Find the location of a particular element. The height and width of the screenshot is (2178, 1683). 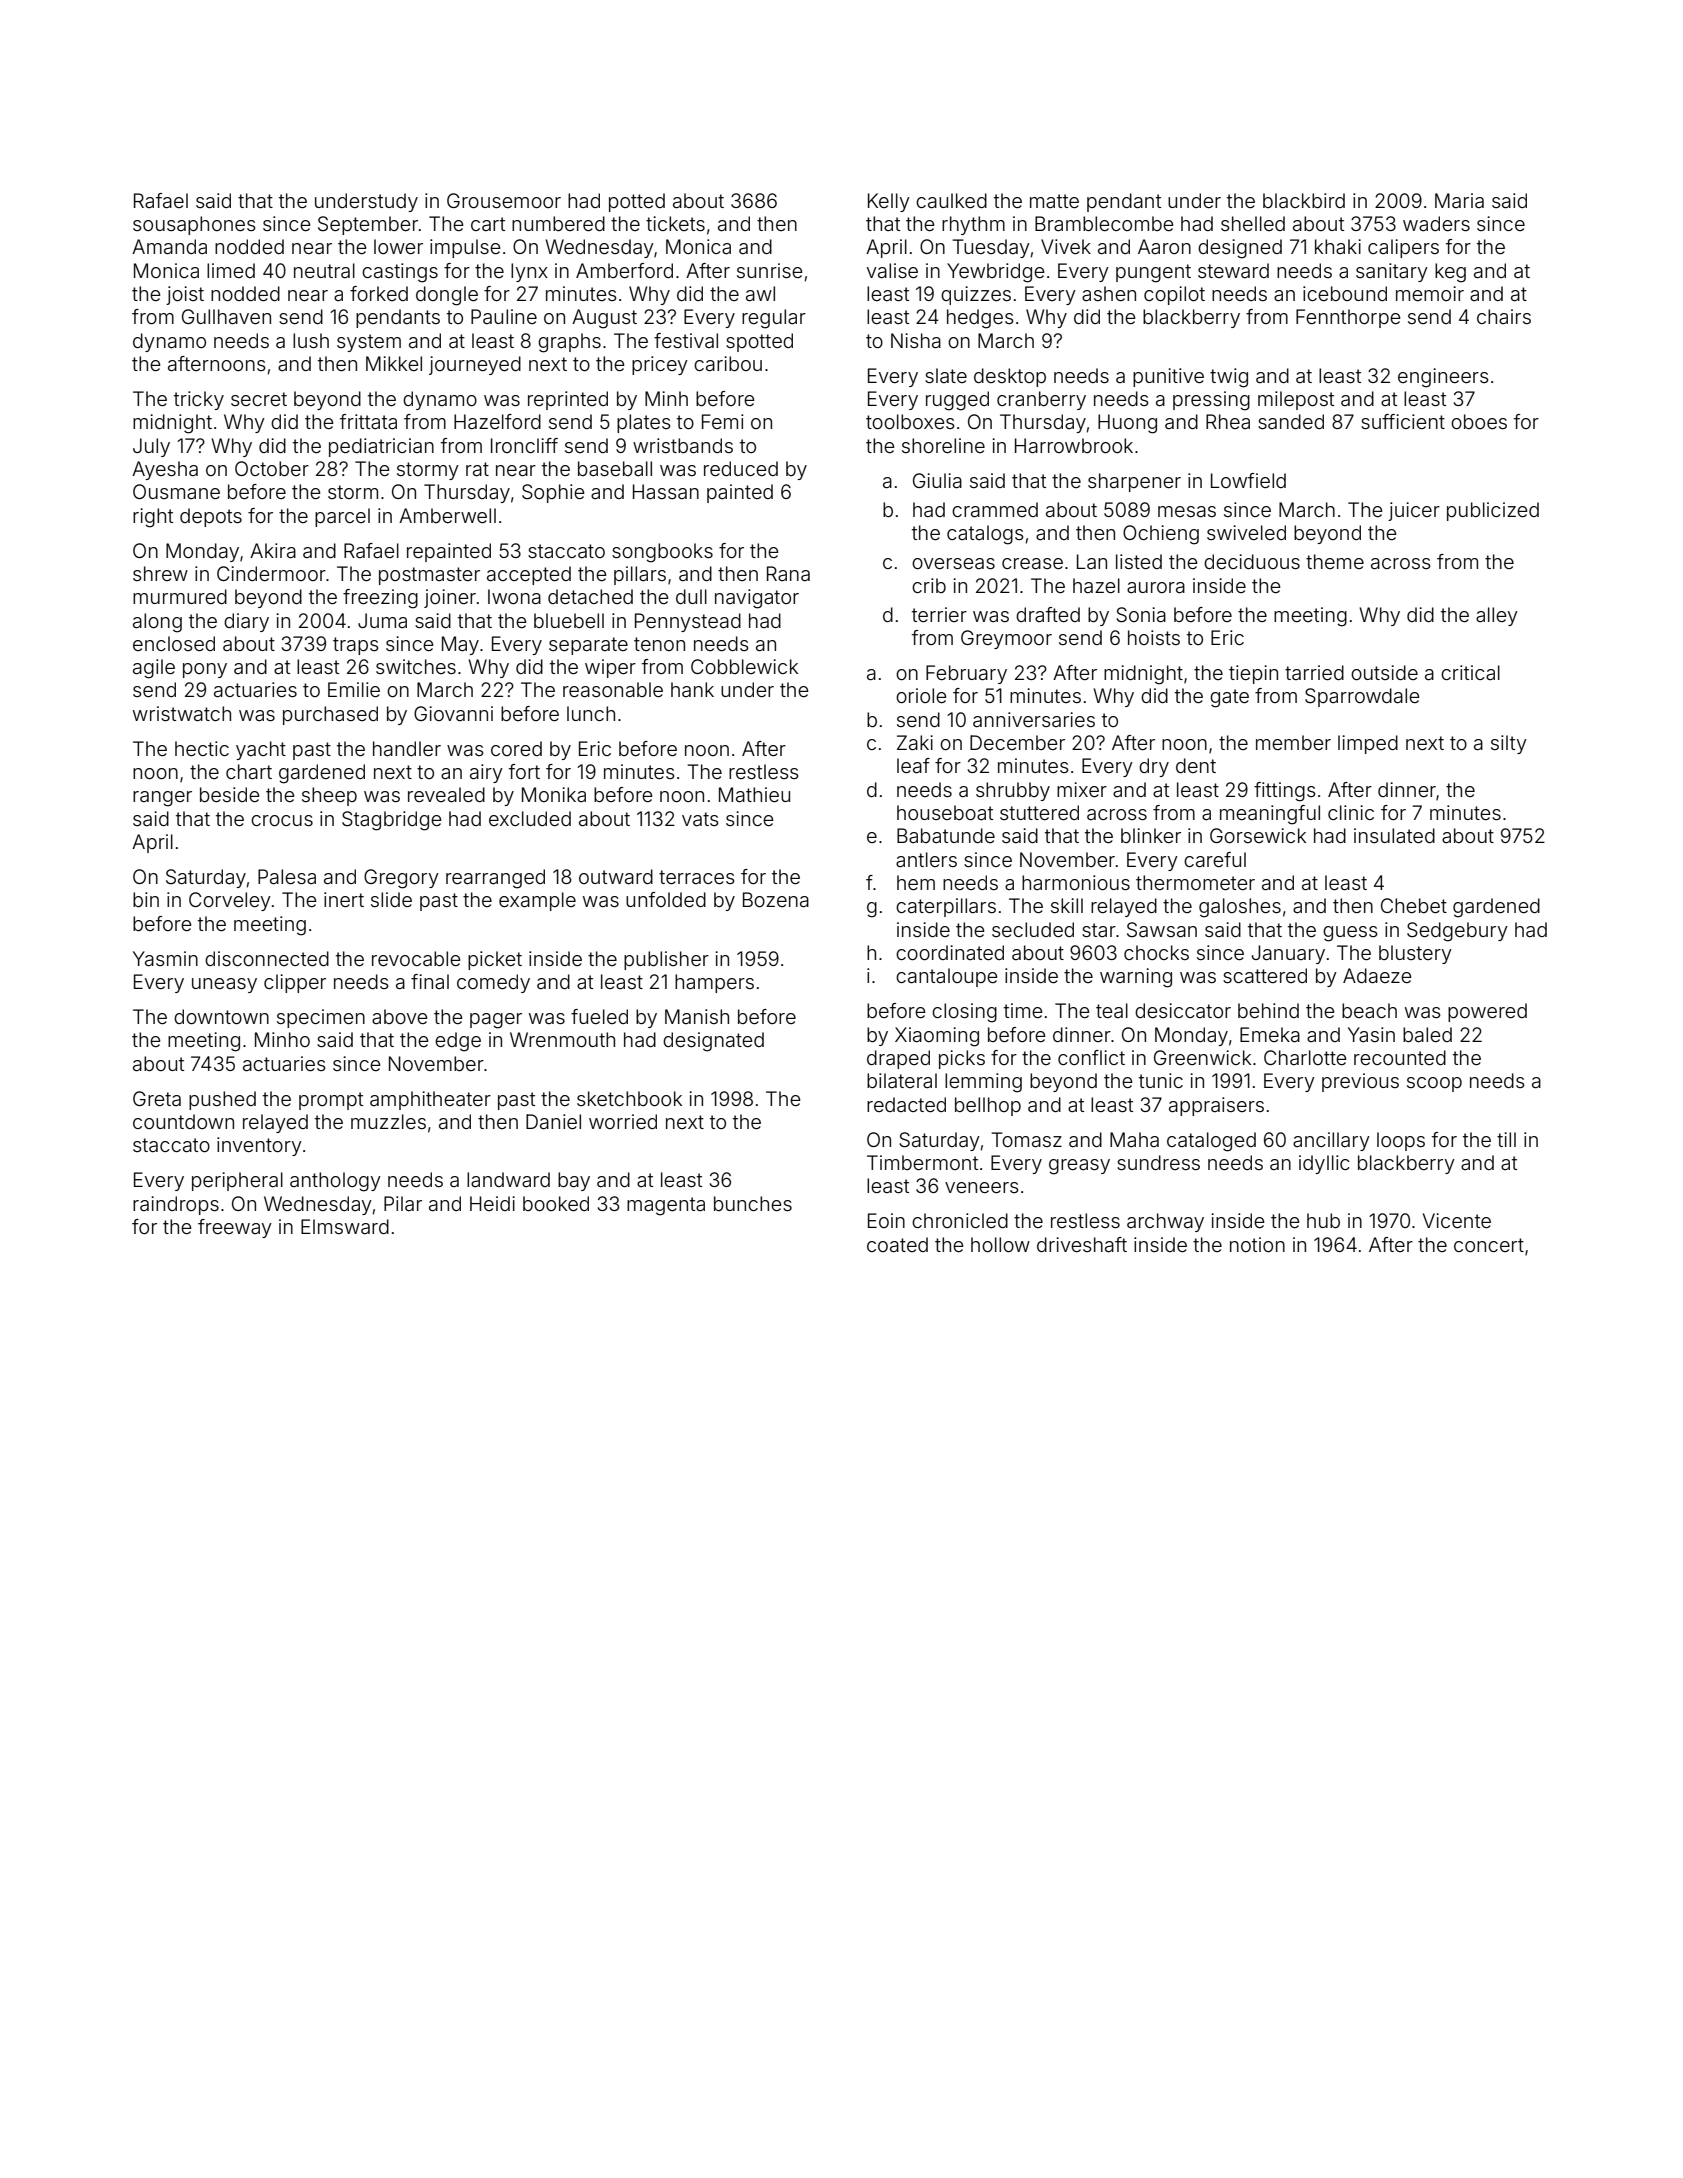

Hassan is located at coordinates (666, 491).
